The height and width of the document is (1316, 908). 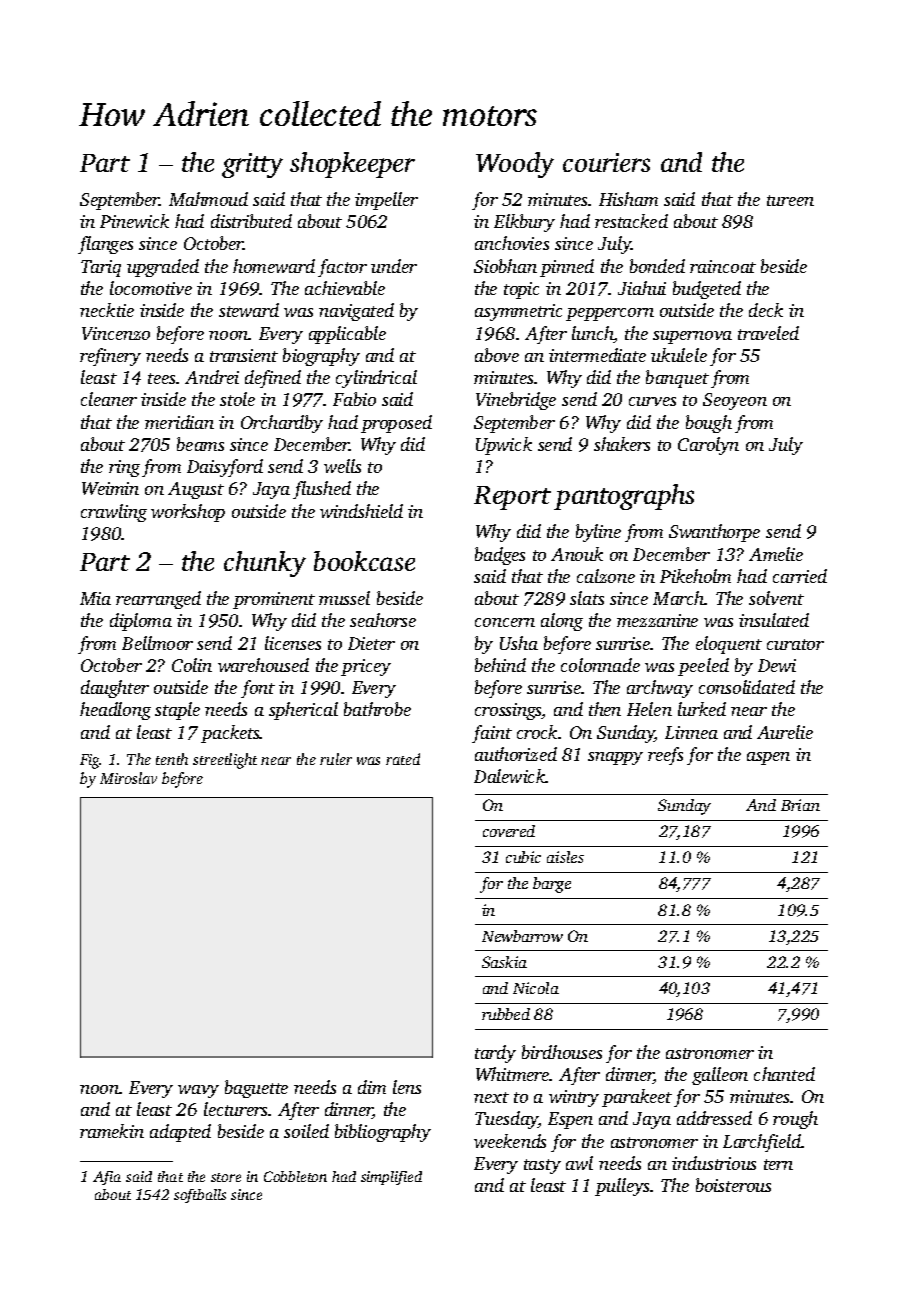 I want to click on simplified, so click(x=391, y=1178).
